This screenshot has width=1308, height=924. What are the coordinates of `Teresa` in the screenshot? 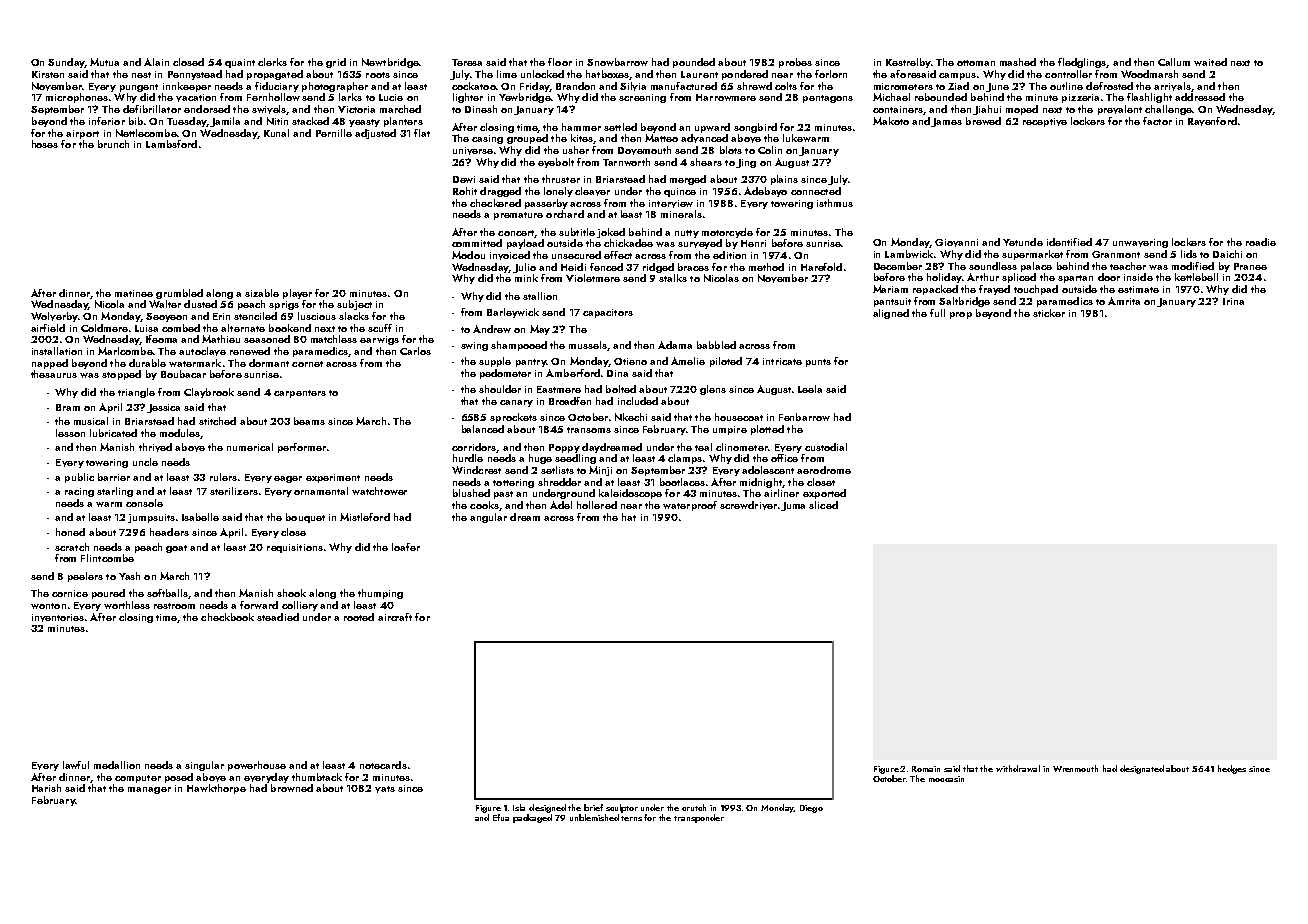 It's located at (467, 62).
